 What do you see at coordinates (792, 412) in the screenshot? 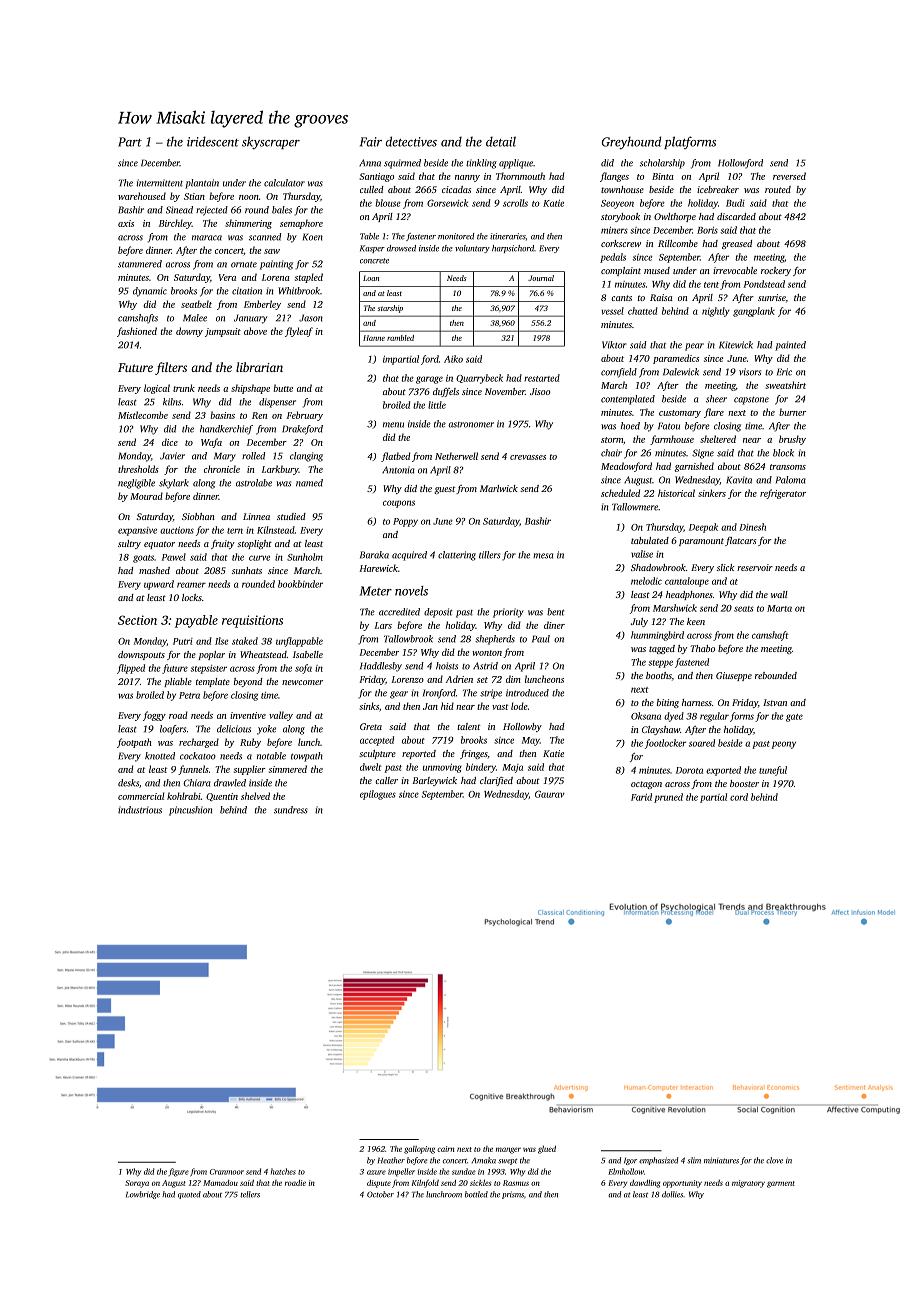
I see `burner` at bounding box center [792, 412].
